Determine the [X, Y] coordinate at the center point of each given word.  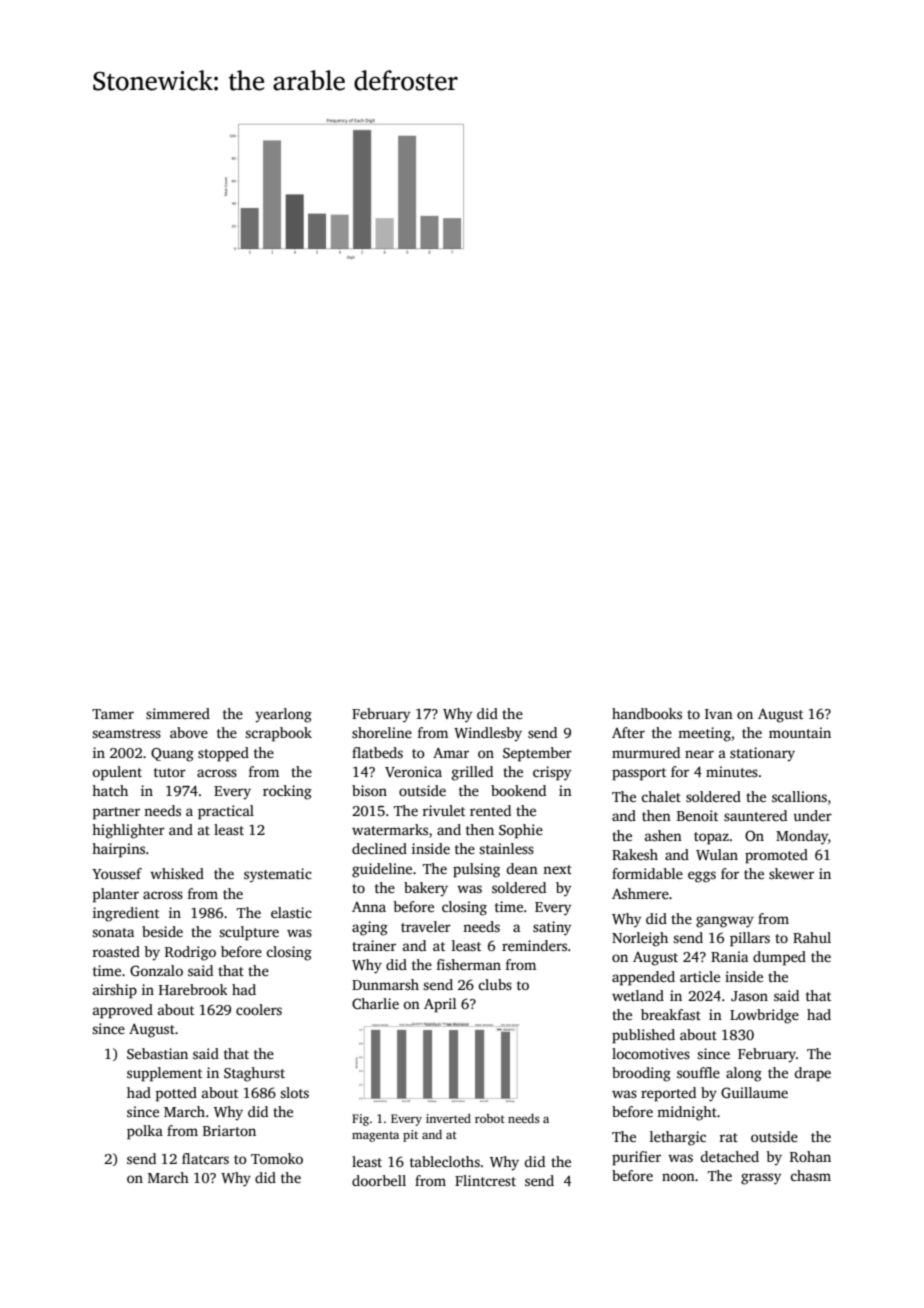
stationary [762, 754]
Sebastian [157, 1053]
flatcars [205, 1158]
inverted [448, 1118]
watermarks [390, 829]
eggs [702, 877]
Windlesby [488, 734]
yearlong [283, 715]
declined [379, 848]
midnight [687, 1113]
